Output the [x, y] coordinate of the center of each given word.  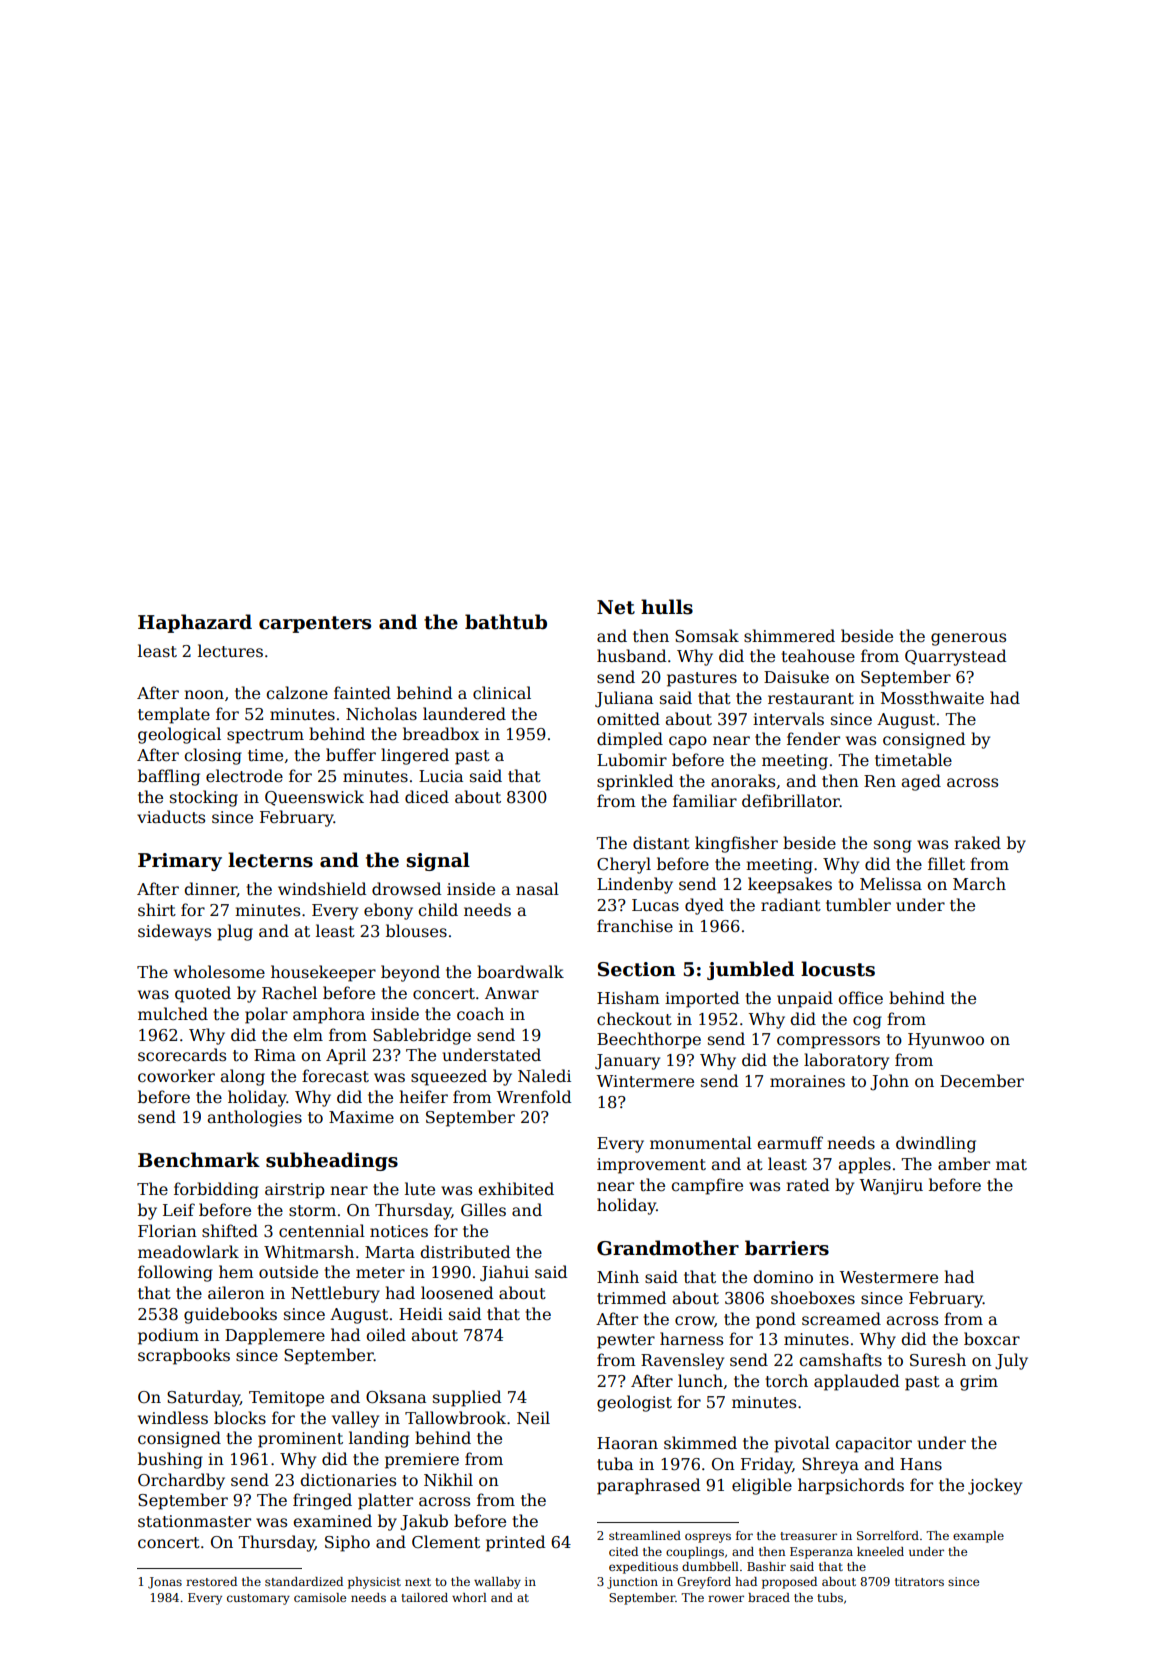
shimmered [789, 636]
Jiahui [504, 1273]
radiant [791, 905]
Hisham [628, 998]
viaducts [171, 817]
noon [204, 694]
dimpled [630, 740]
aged [921, 782]
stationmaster [194, 1521]
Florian [167, 1231]
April [346, 1056]
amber [964, 1164]
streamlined [645, 1535]
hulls [667, 607]
